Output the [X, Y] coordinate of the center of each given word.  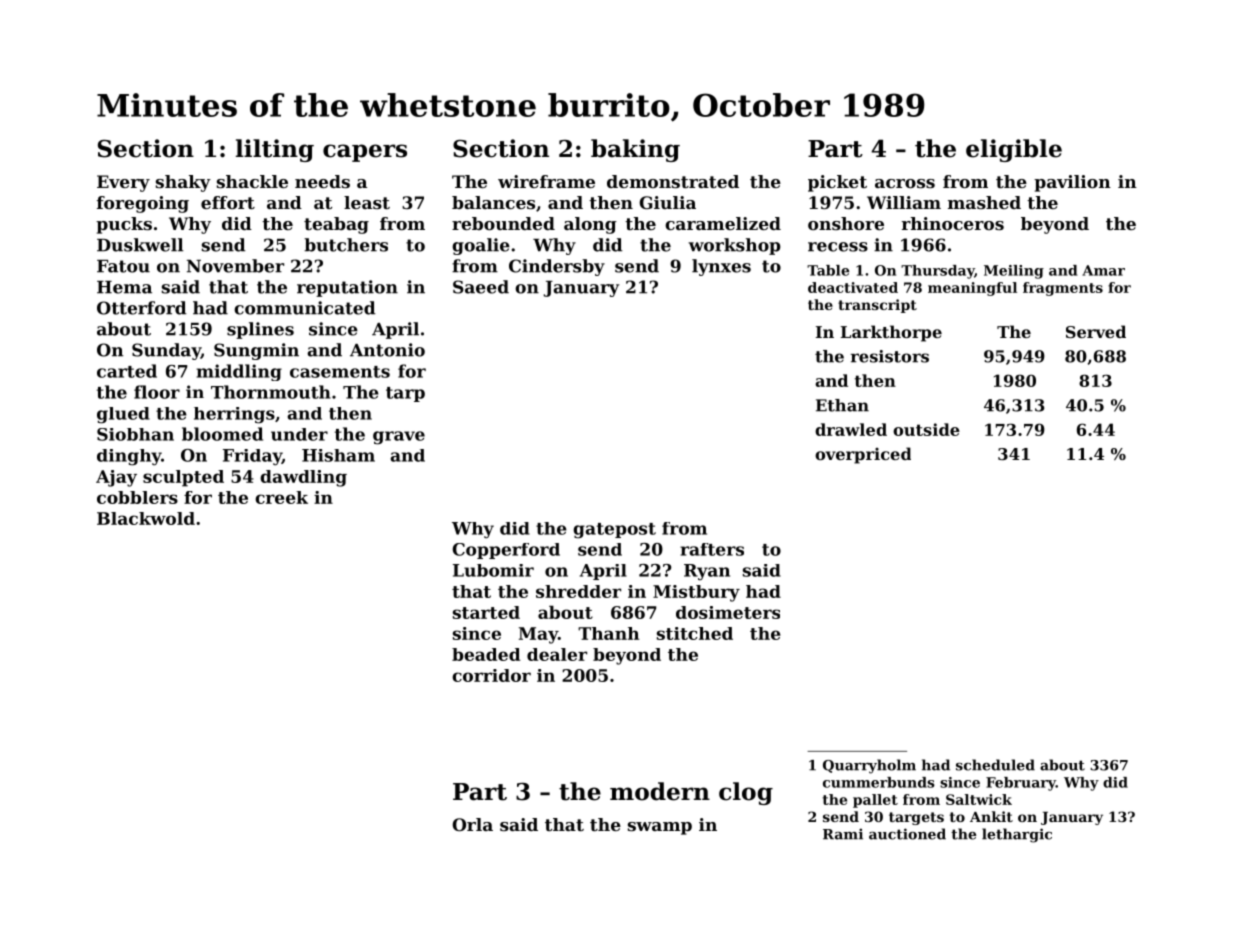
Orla [472, 824]
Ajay [116, 478]
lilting [275, 150]
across [905, 183]
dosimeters [728, 612]
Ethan [842, 405]
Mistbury [696, 593]
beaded [486, 654]
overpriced [863, 455]
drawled [851, 429]
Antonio [387, 350]
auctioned [907, 834]
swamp [660, 828]
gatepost [614, 531]
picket [837, 183]
